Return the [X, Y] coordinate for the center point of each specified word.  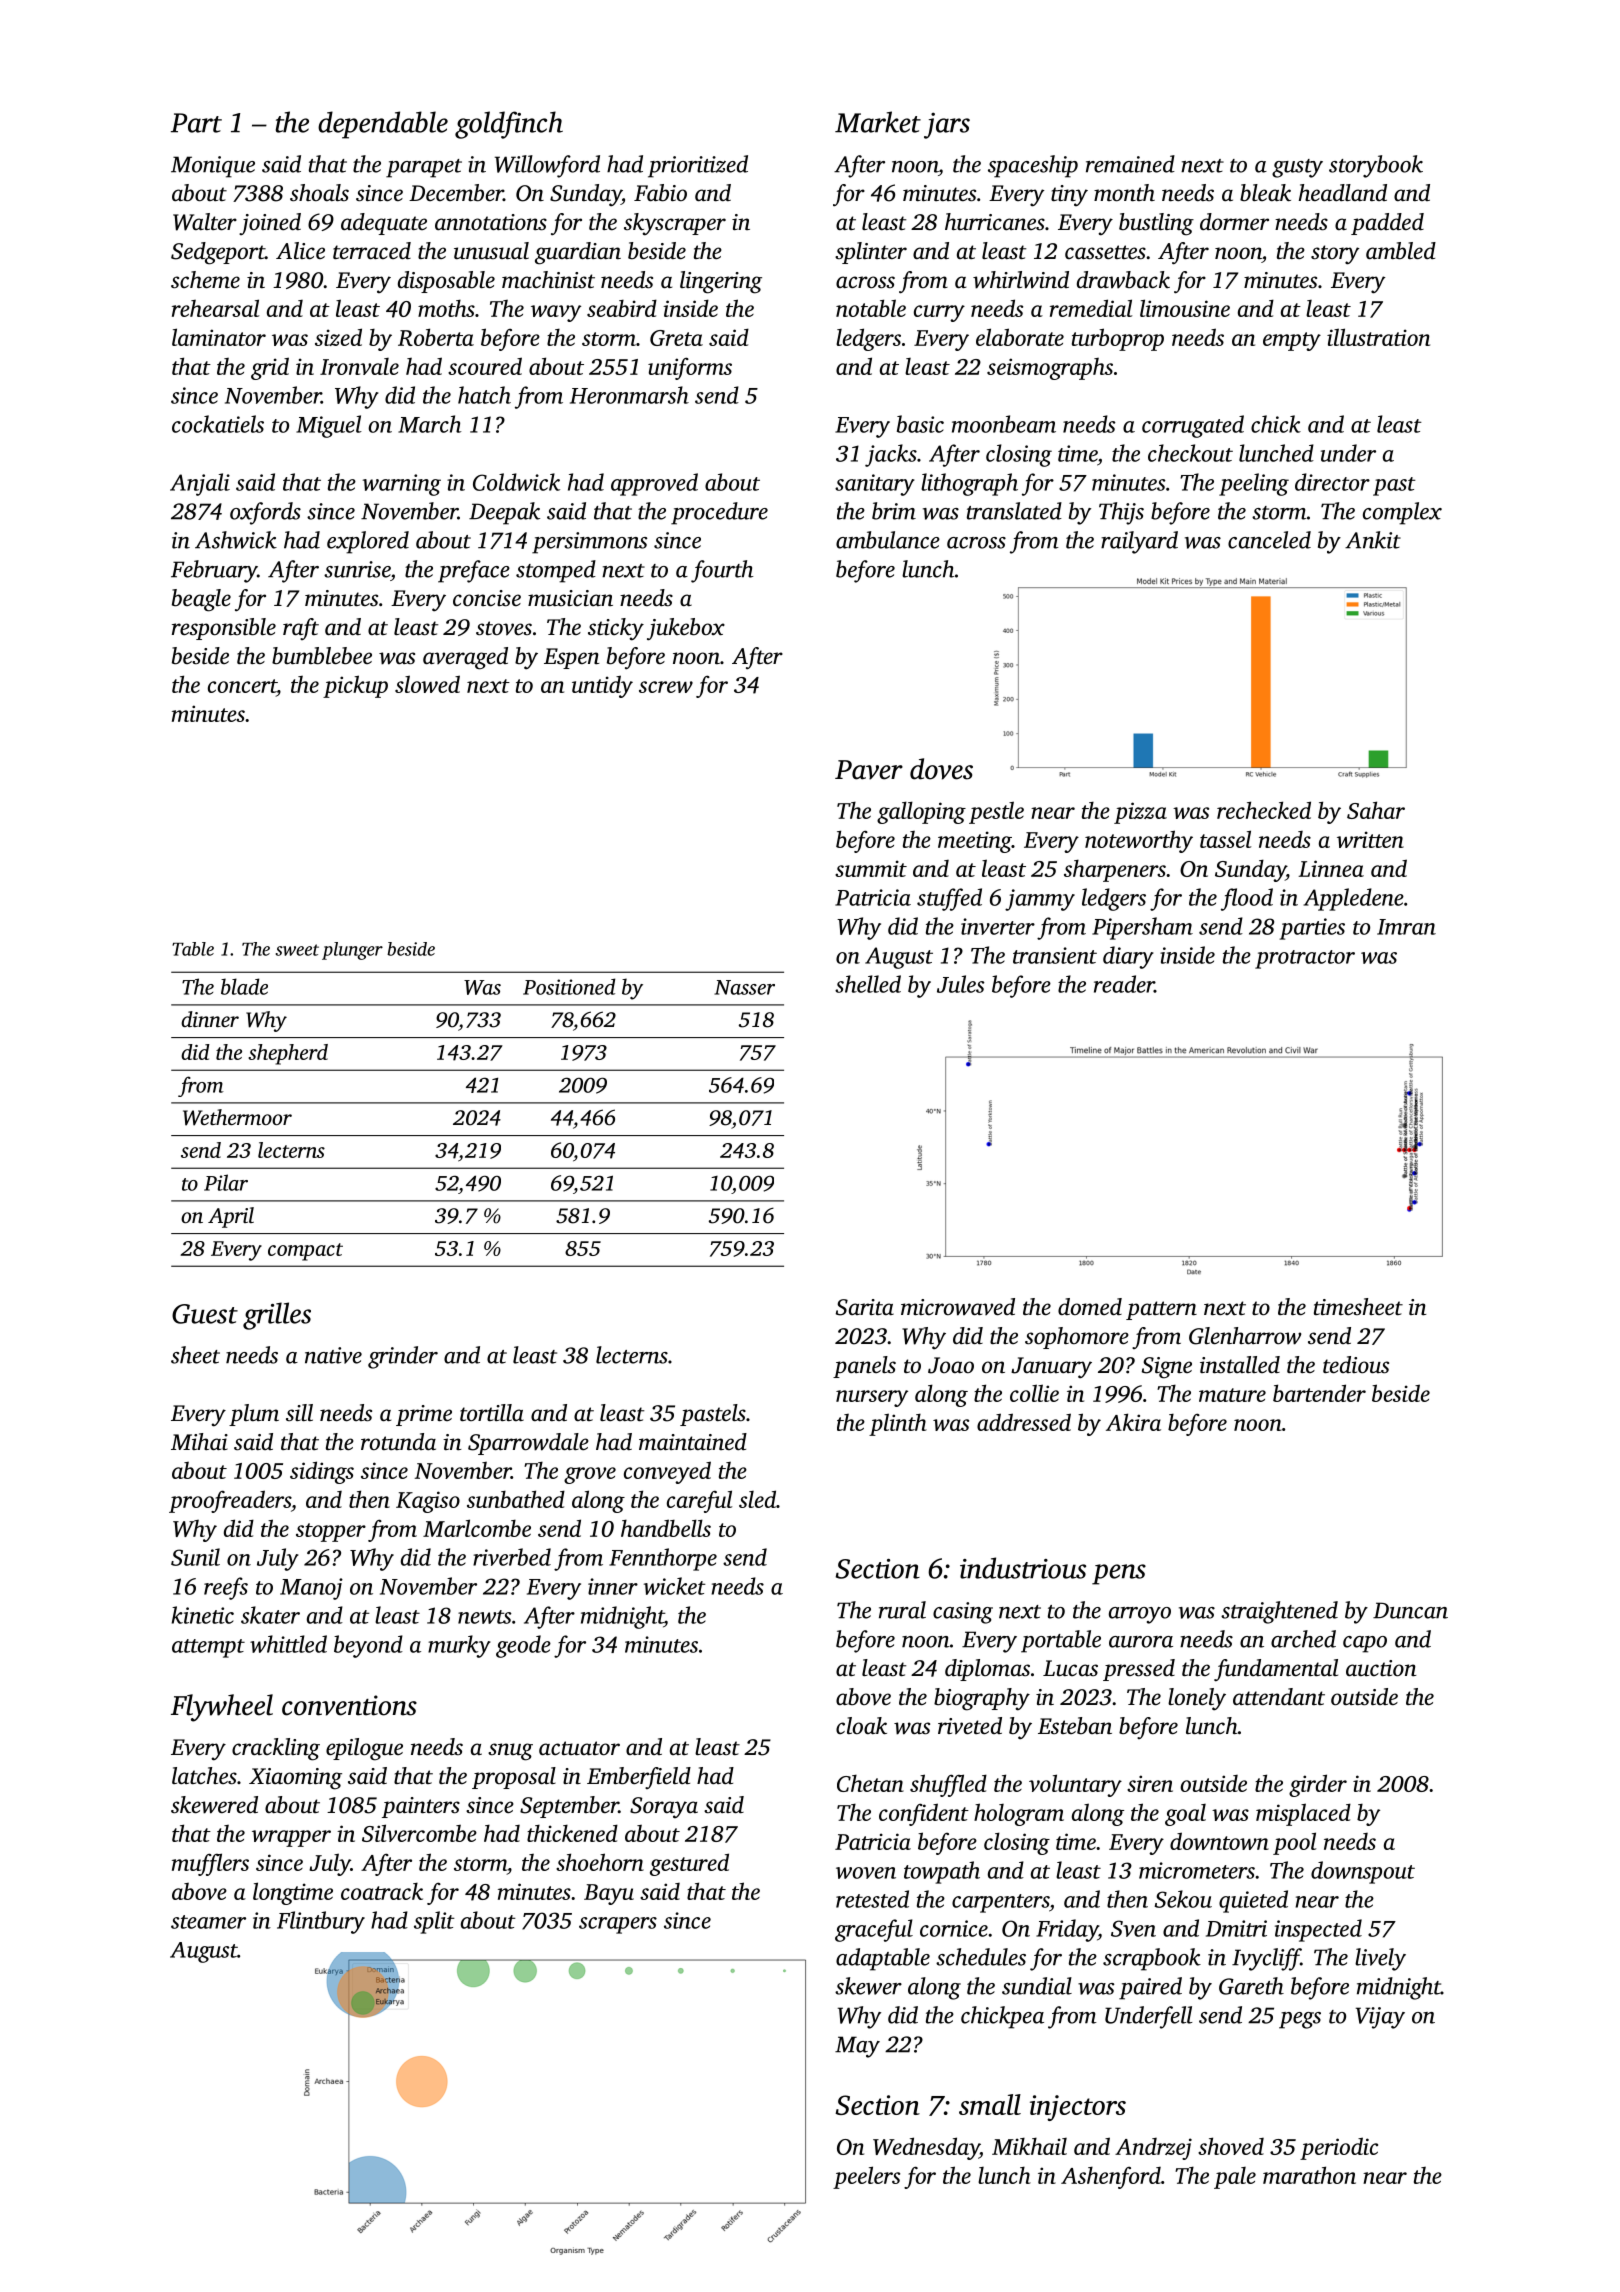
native [333, 1355]
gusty [1297, 168]
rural [902, 1610]
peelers [866, 2177]
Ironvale [359, 366]
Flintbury [321, 1922]
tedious [1356, 1365]
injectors [1078, 2108]
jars [947, 125]
